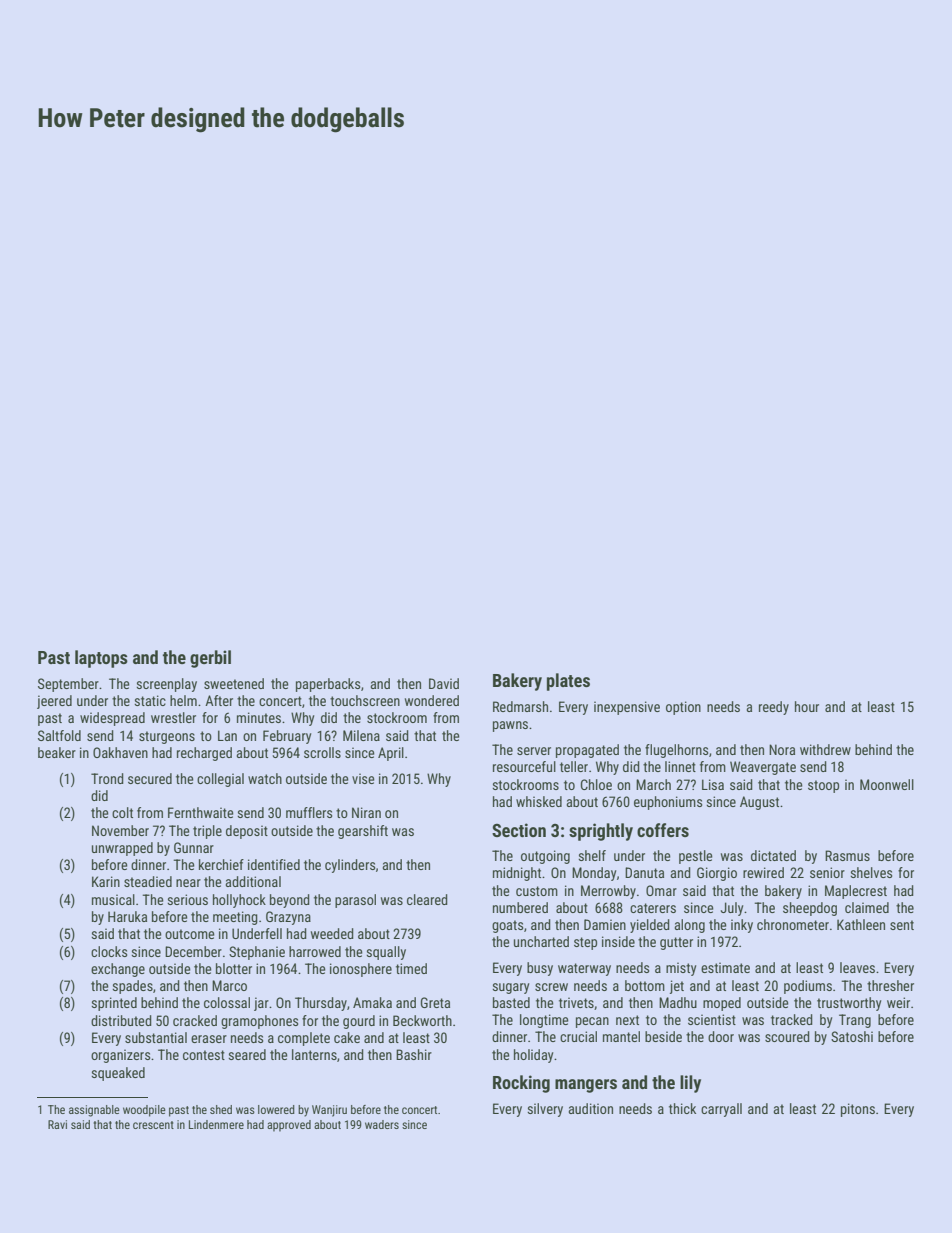  Describe the element at coordinates (898, 1002) in the screenshot. I see `weir` at that location.
